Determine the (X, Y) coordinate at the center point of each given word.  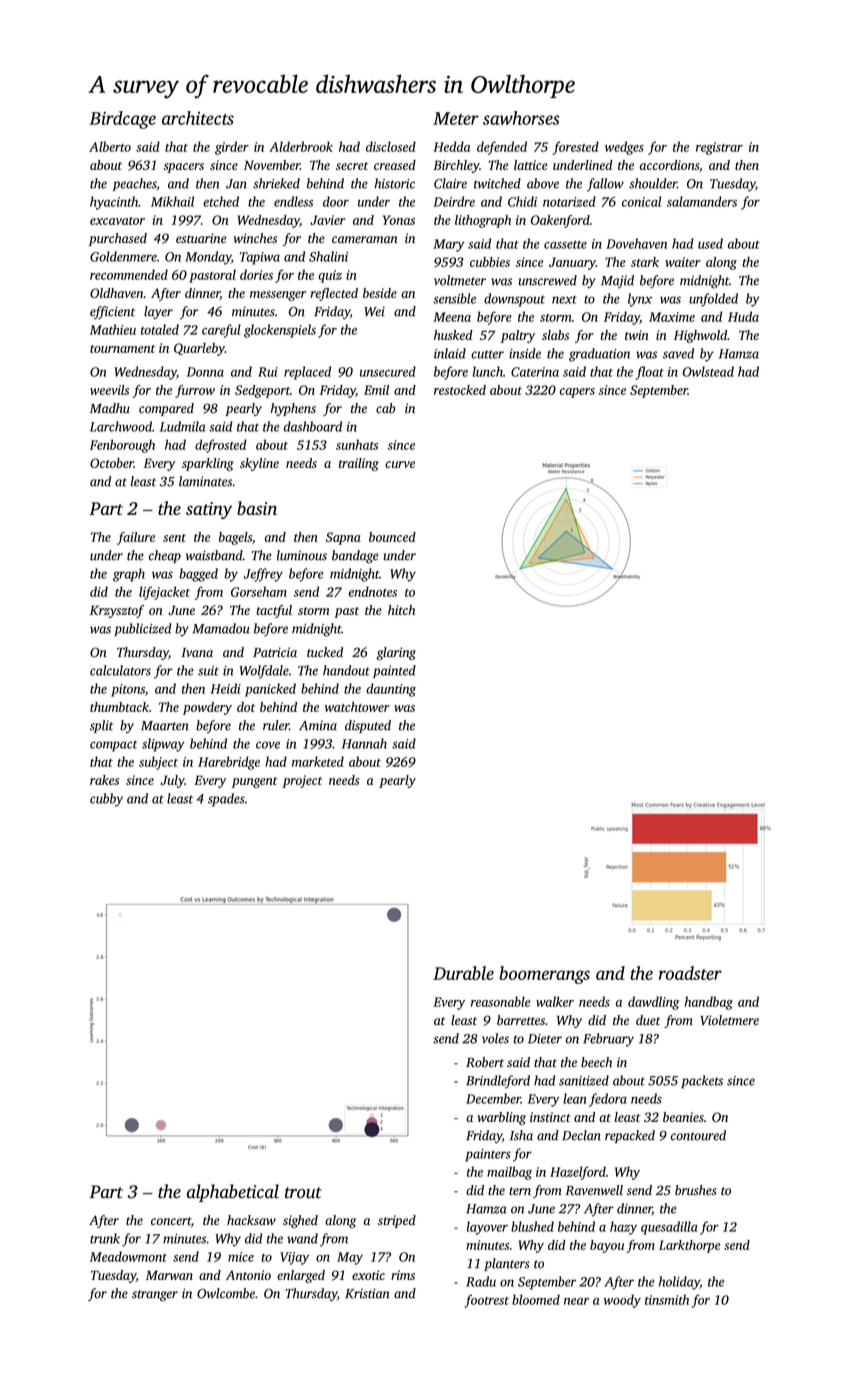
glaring (396, 653)
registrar (719, 148)
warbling (501, 1118)
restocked (460, 390)
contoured (698, 1135)
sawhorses (521, 118)
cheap (165, 556)
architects (198, 118)
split (101, 726)
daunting (391, 690)
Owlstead (708, 371)
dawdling (653, 1003)
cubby (106, 800)
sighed (300, 1221)
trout (303, 1193)
